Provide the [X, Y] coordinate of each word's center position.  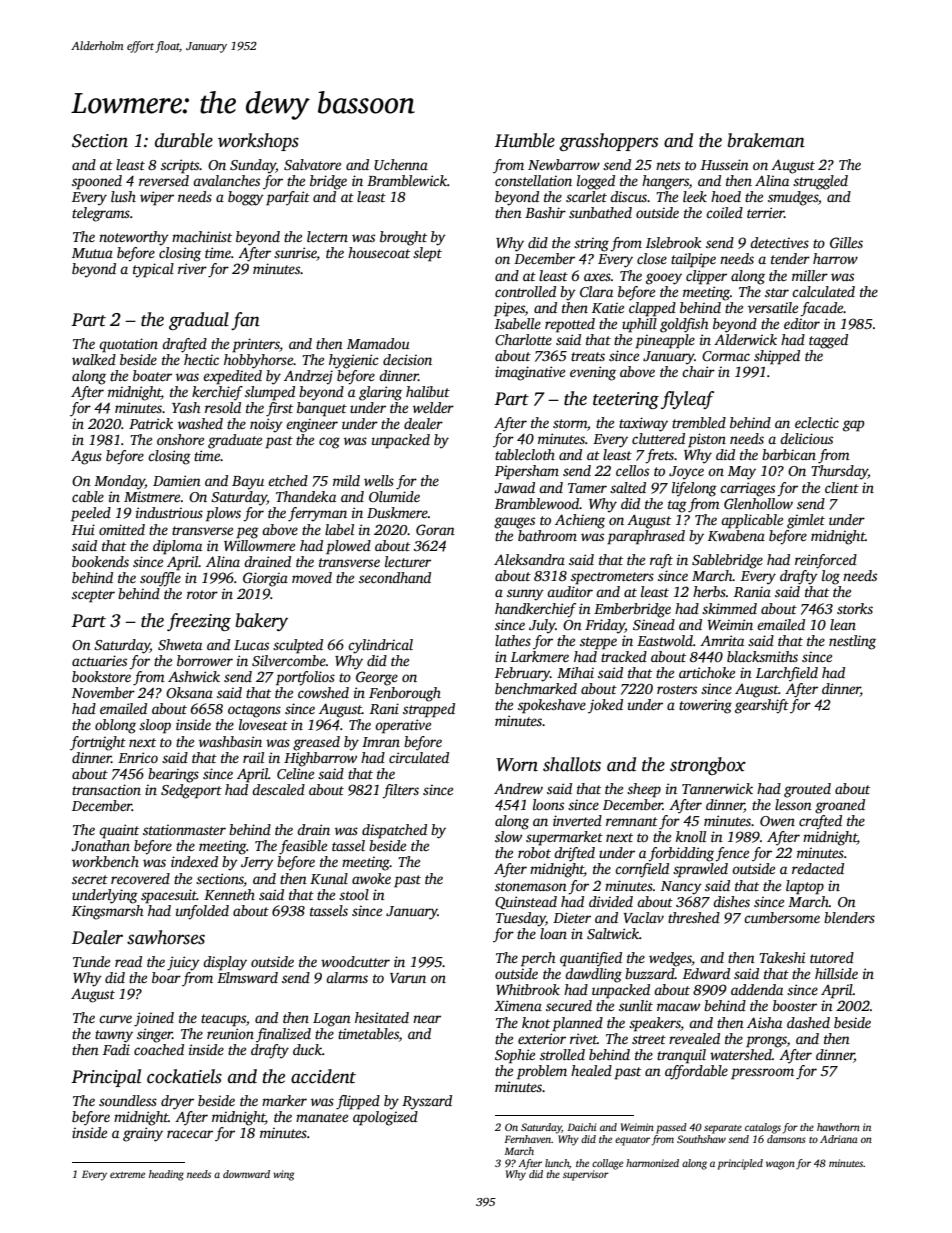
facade [822, 309]
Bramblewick [407, 180]
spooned [97, 182]
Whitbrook [528, 989]
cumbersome [782, 917]
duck [307, 1049]
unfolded [202, 912]
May [742, 473]
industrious [169, 512]
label [339, 529]
